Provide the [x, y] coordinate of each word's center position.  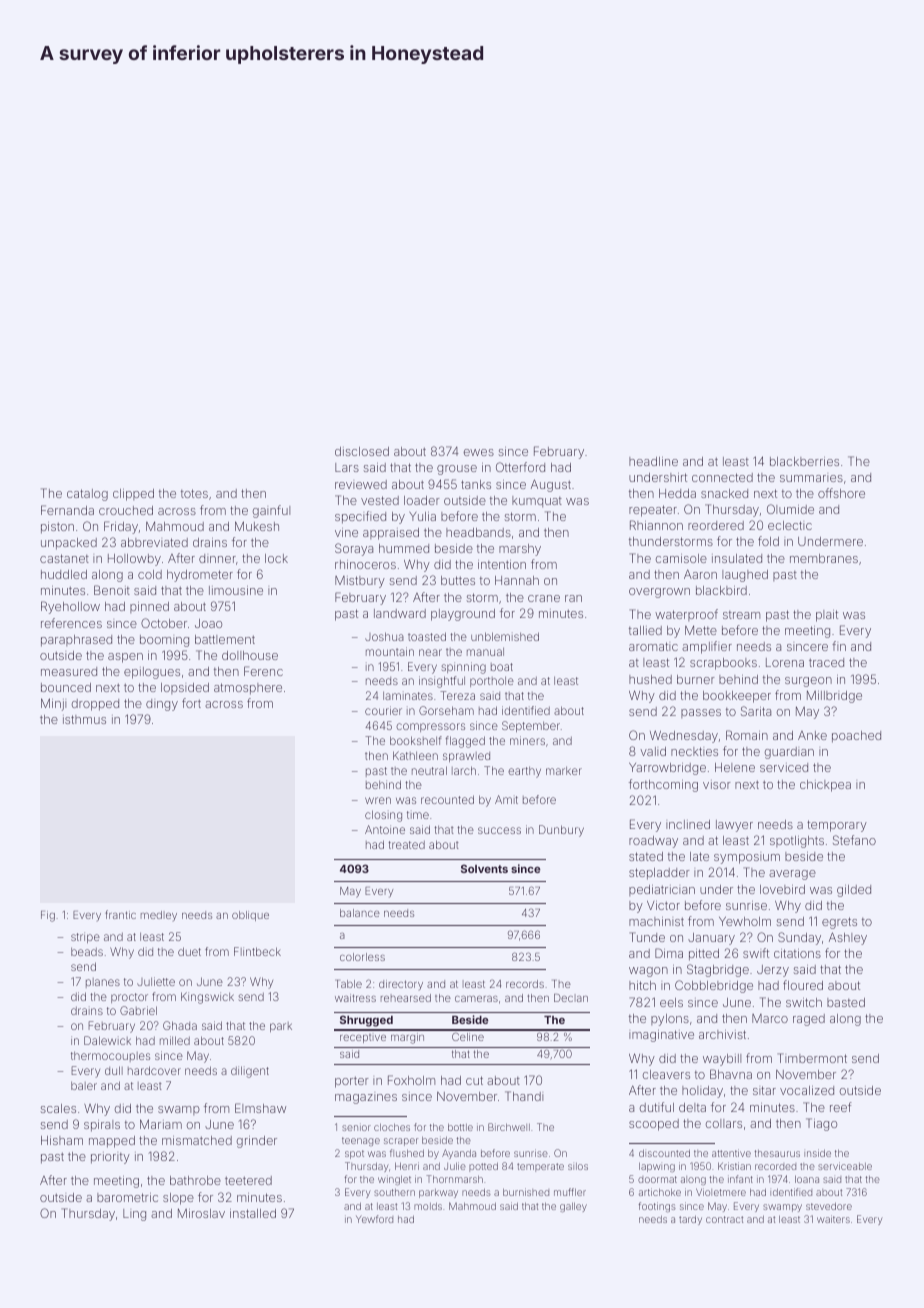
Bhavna [731, 1074]
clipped [133, 495]
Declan [571, 998]
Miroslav [201, 1213]
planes [103, 983]
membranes [824, 558]
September [531, 726]
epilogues [152, 673]
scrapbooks [723, 664]
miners [527, 740]
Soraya [354, 549]
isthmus [84, 719]
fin [839, 646]
